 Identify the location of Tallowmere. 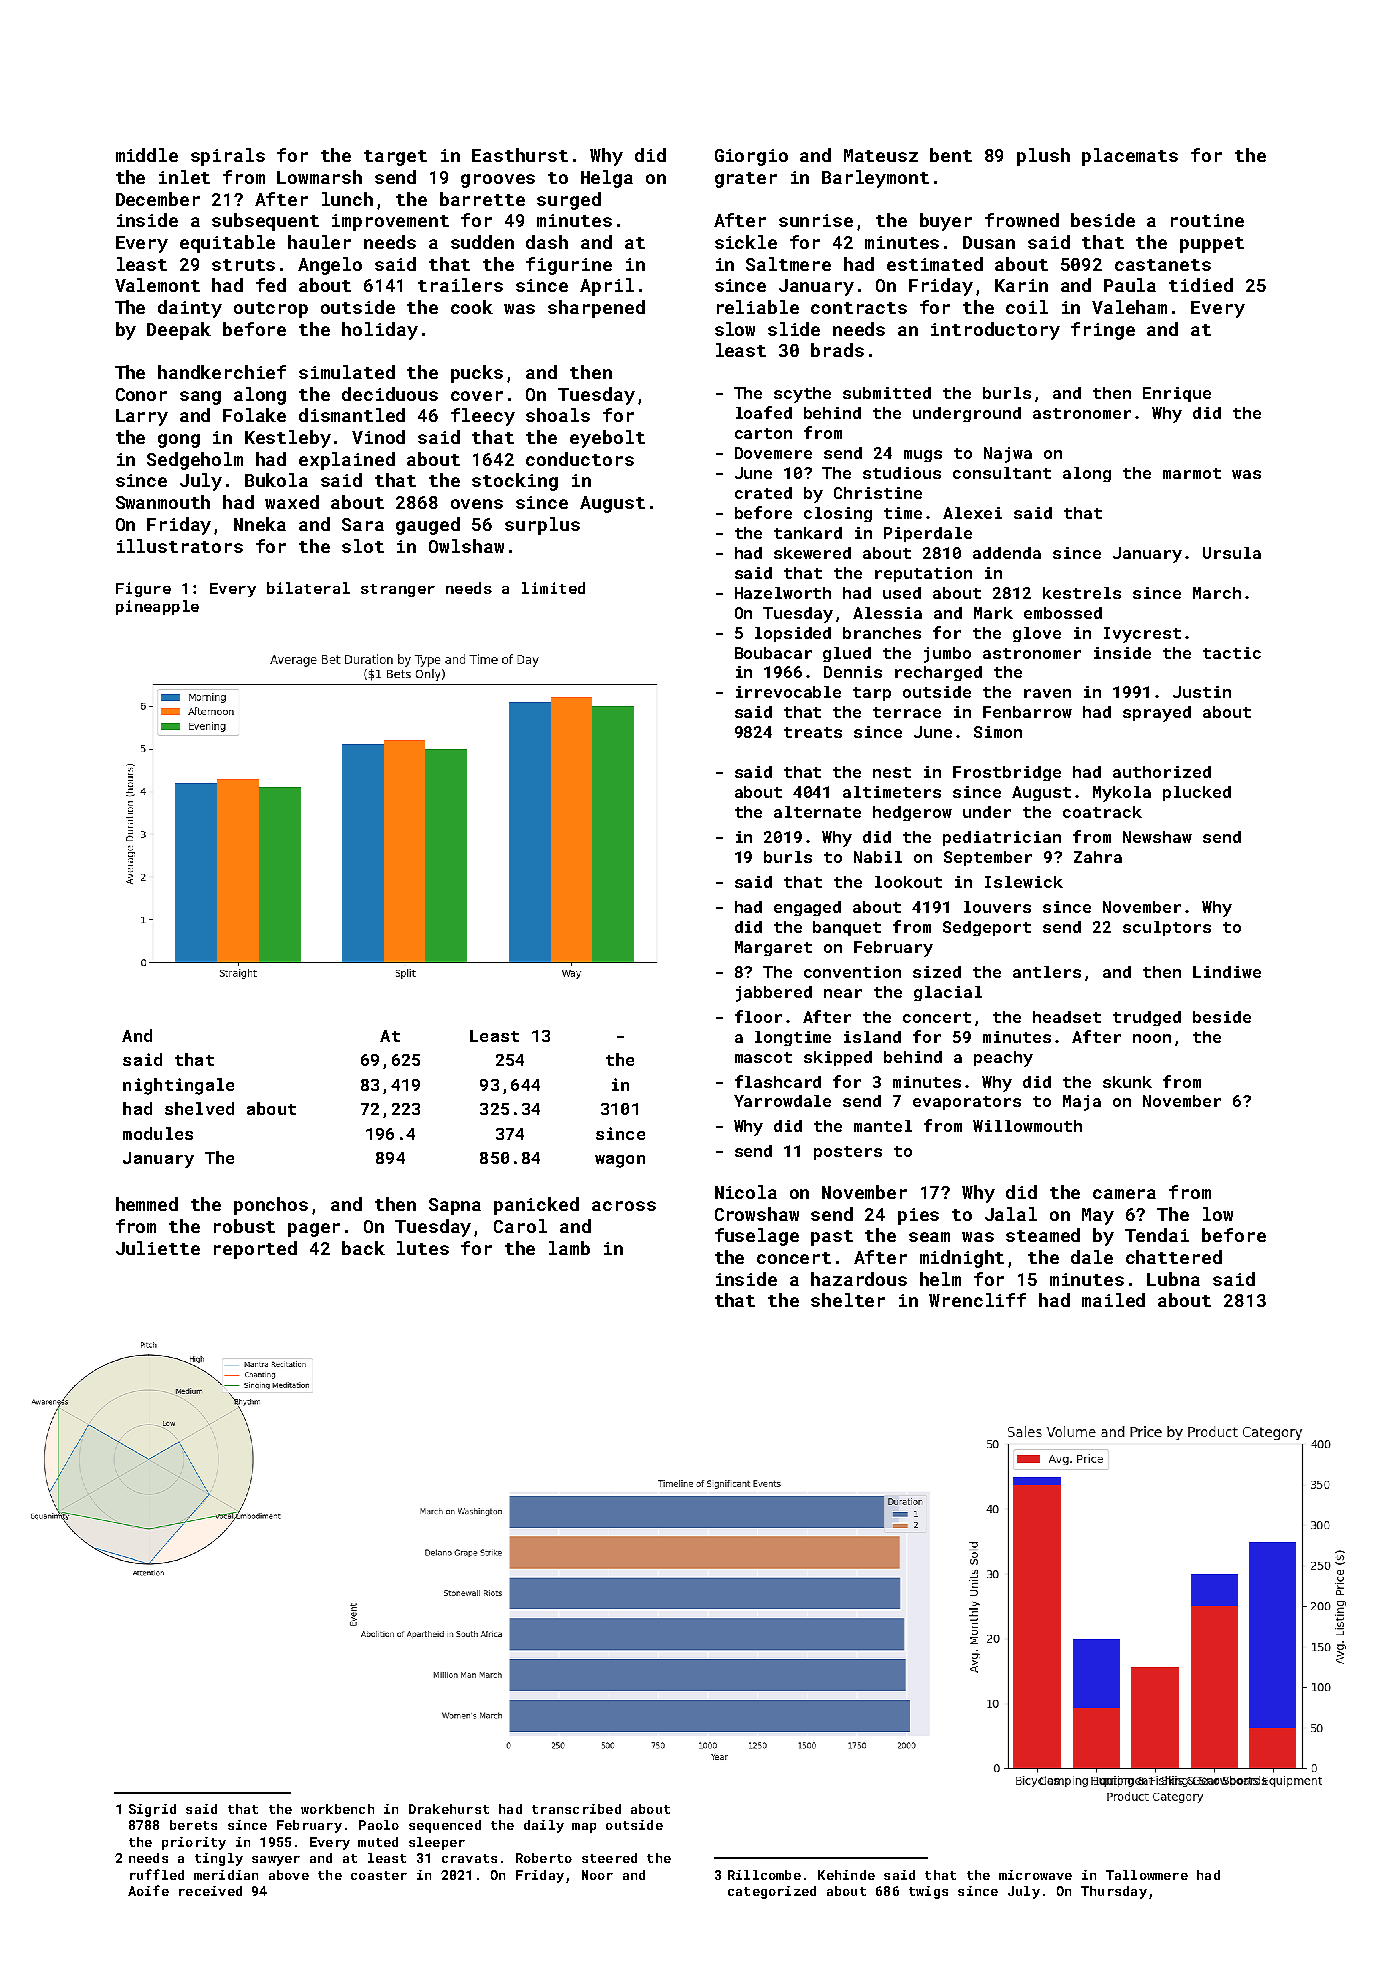
(1147, 1875).
